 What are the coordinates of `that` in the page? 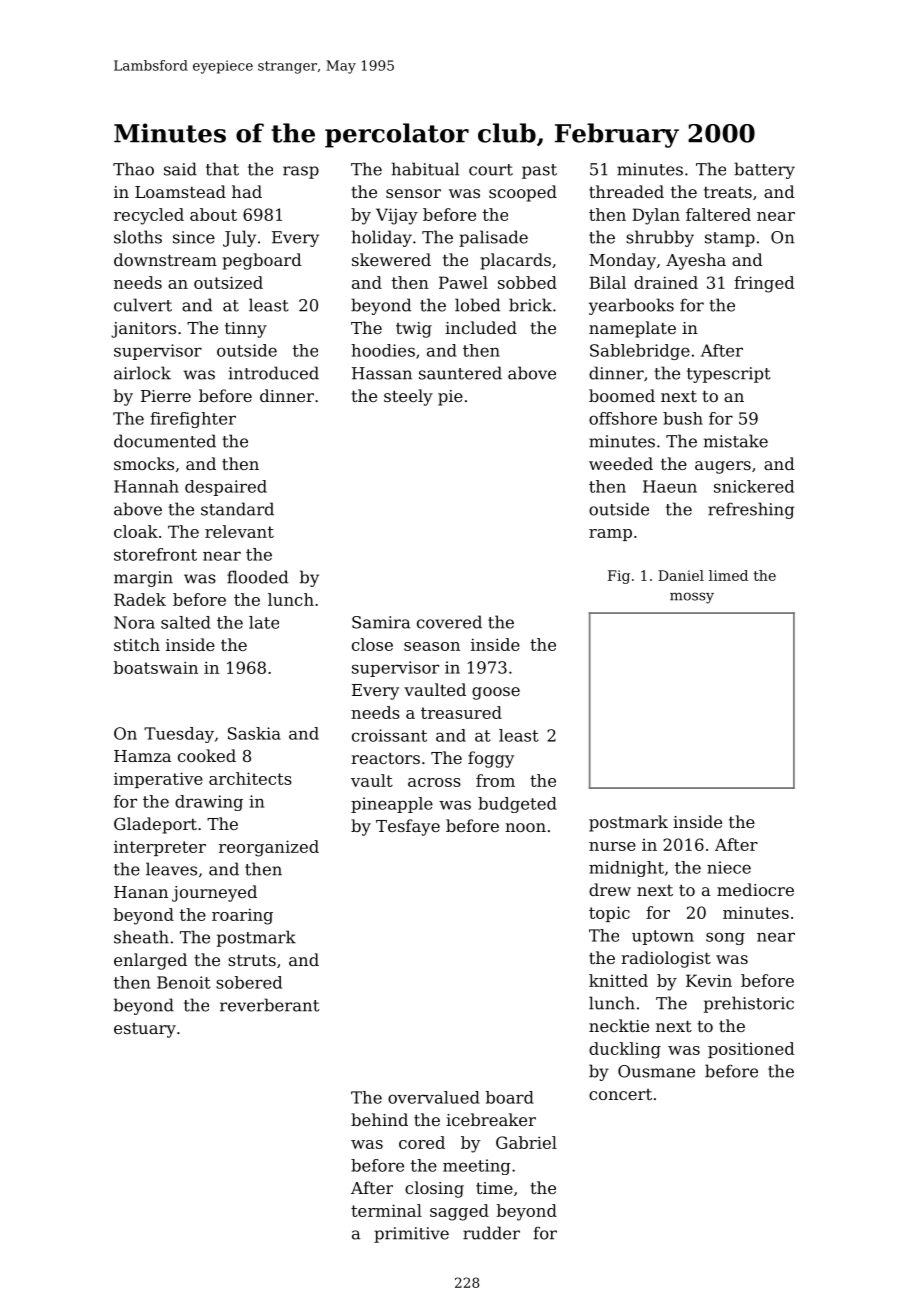 It's located at (222, 169).
